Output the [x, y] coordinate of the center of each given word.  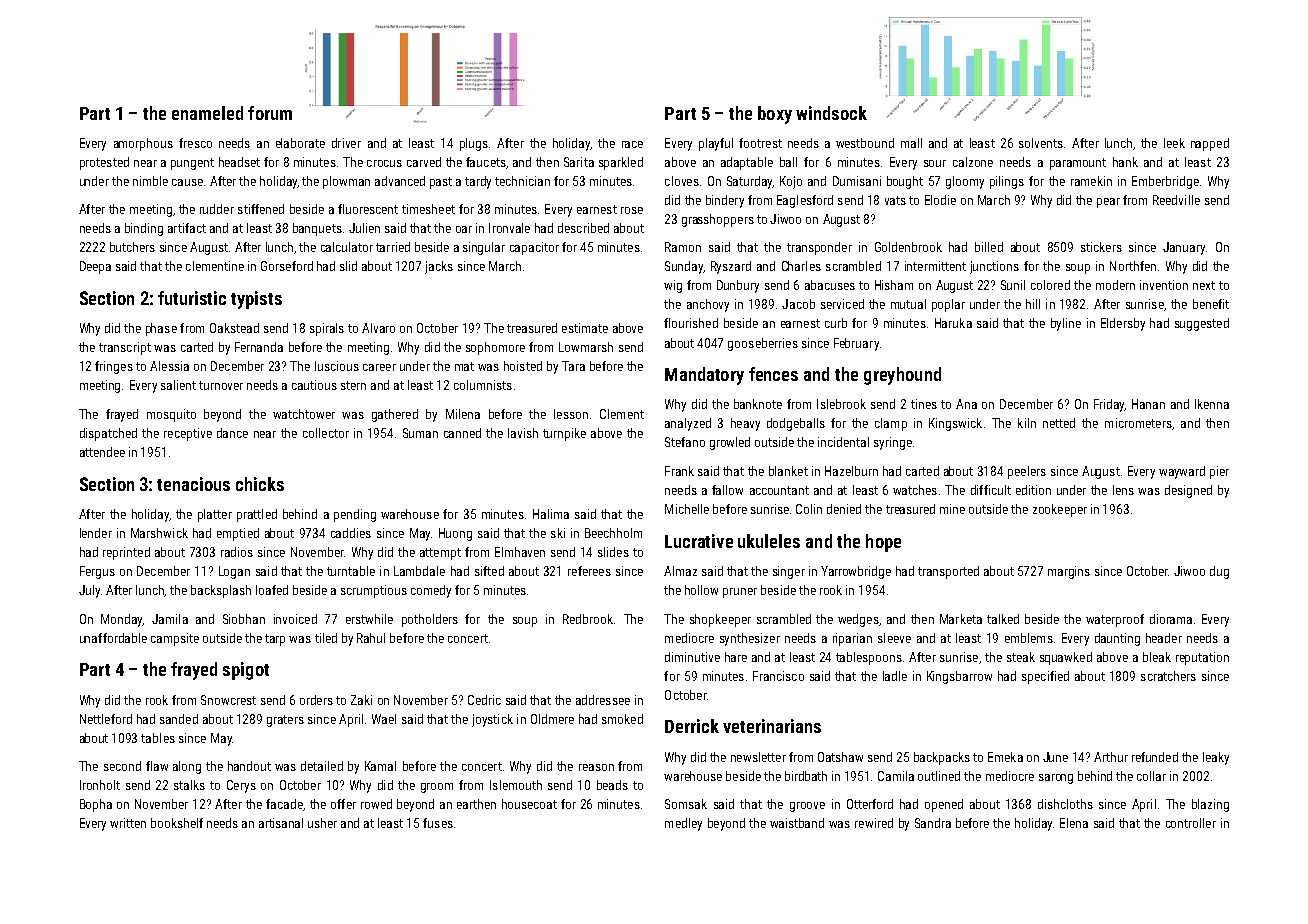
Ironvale [509, 228]
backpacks [942, 758]
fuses [438, 823]
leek [1174, 143]
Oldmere [552, 719]
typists [256, 300]
